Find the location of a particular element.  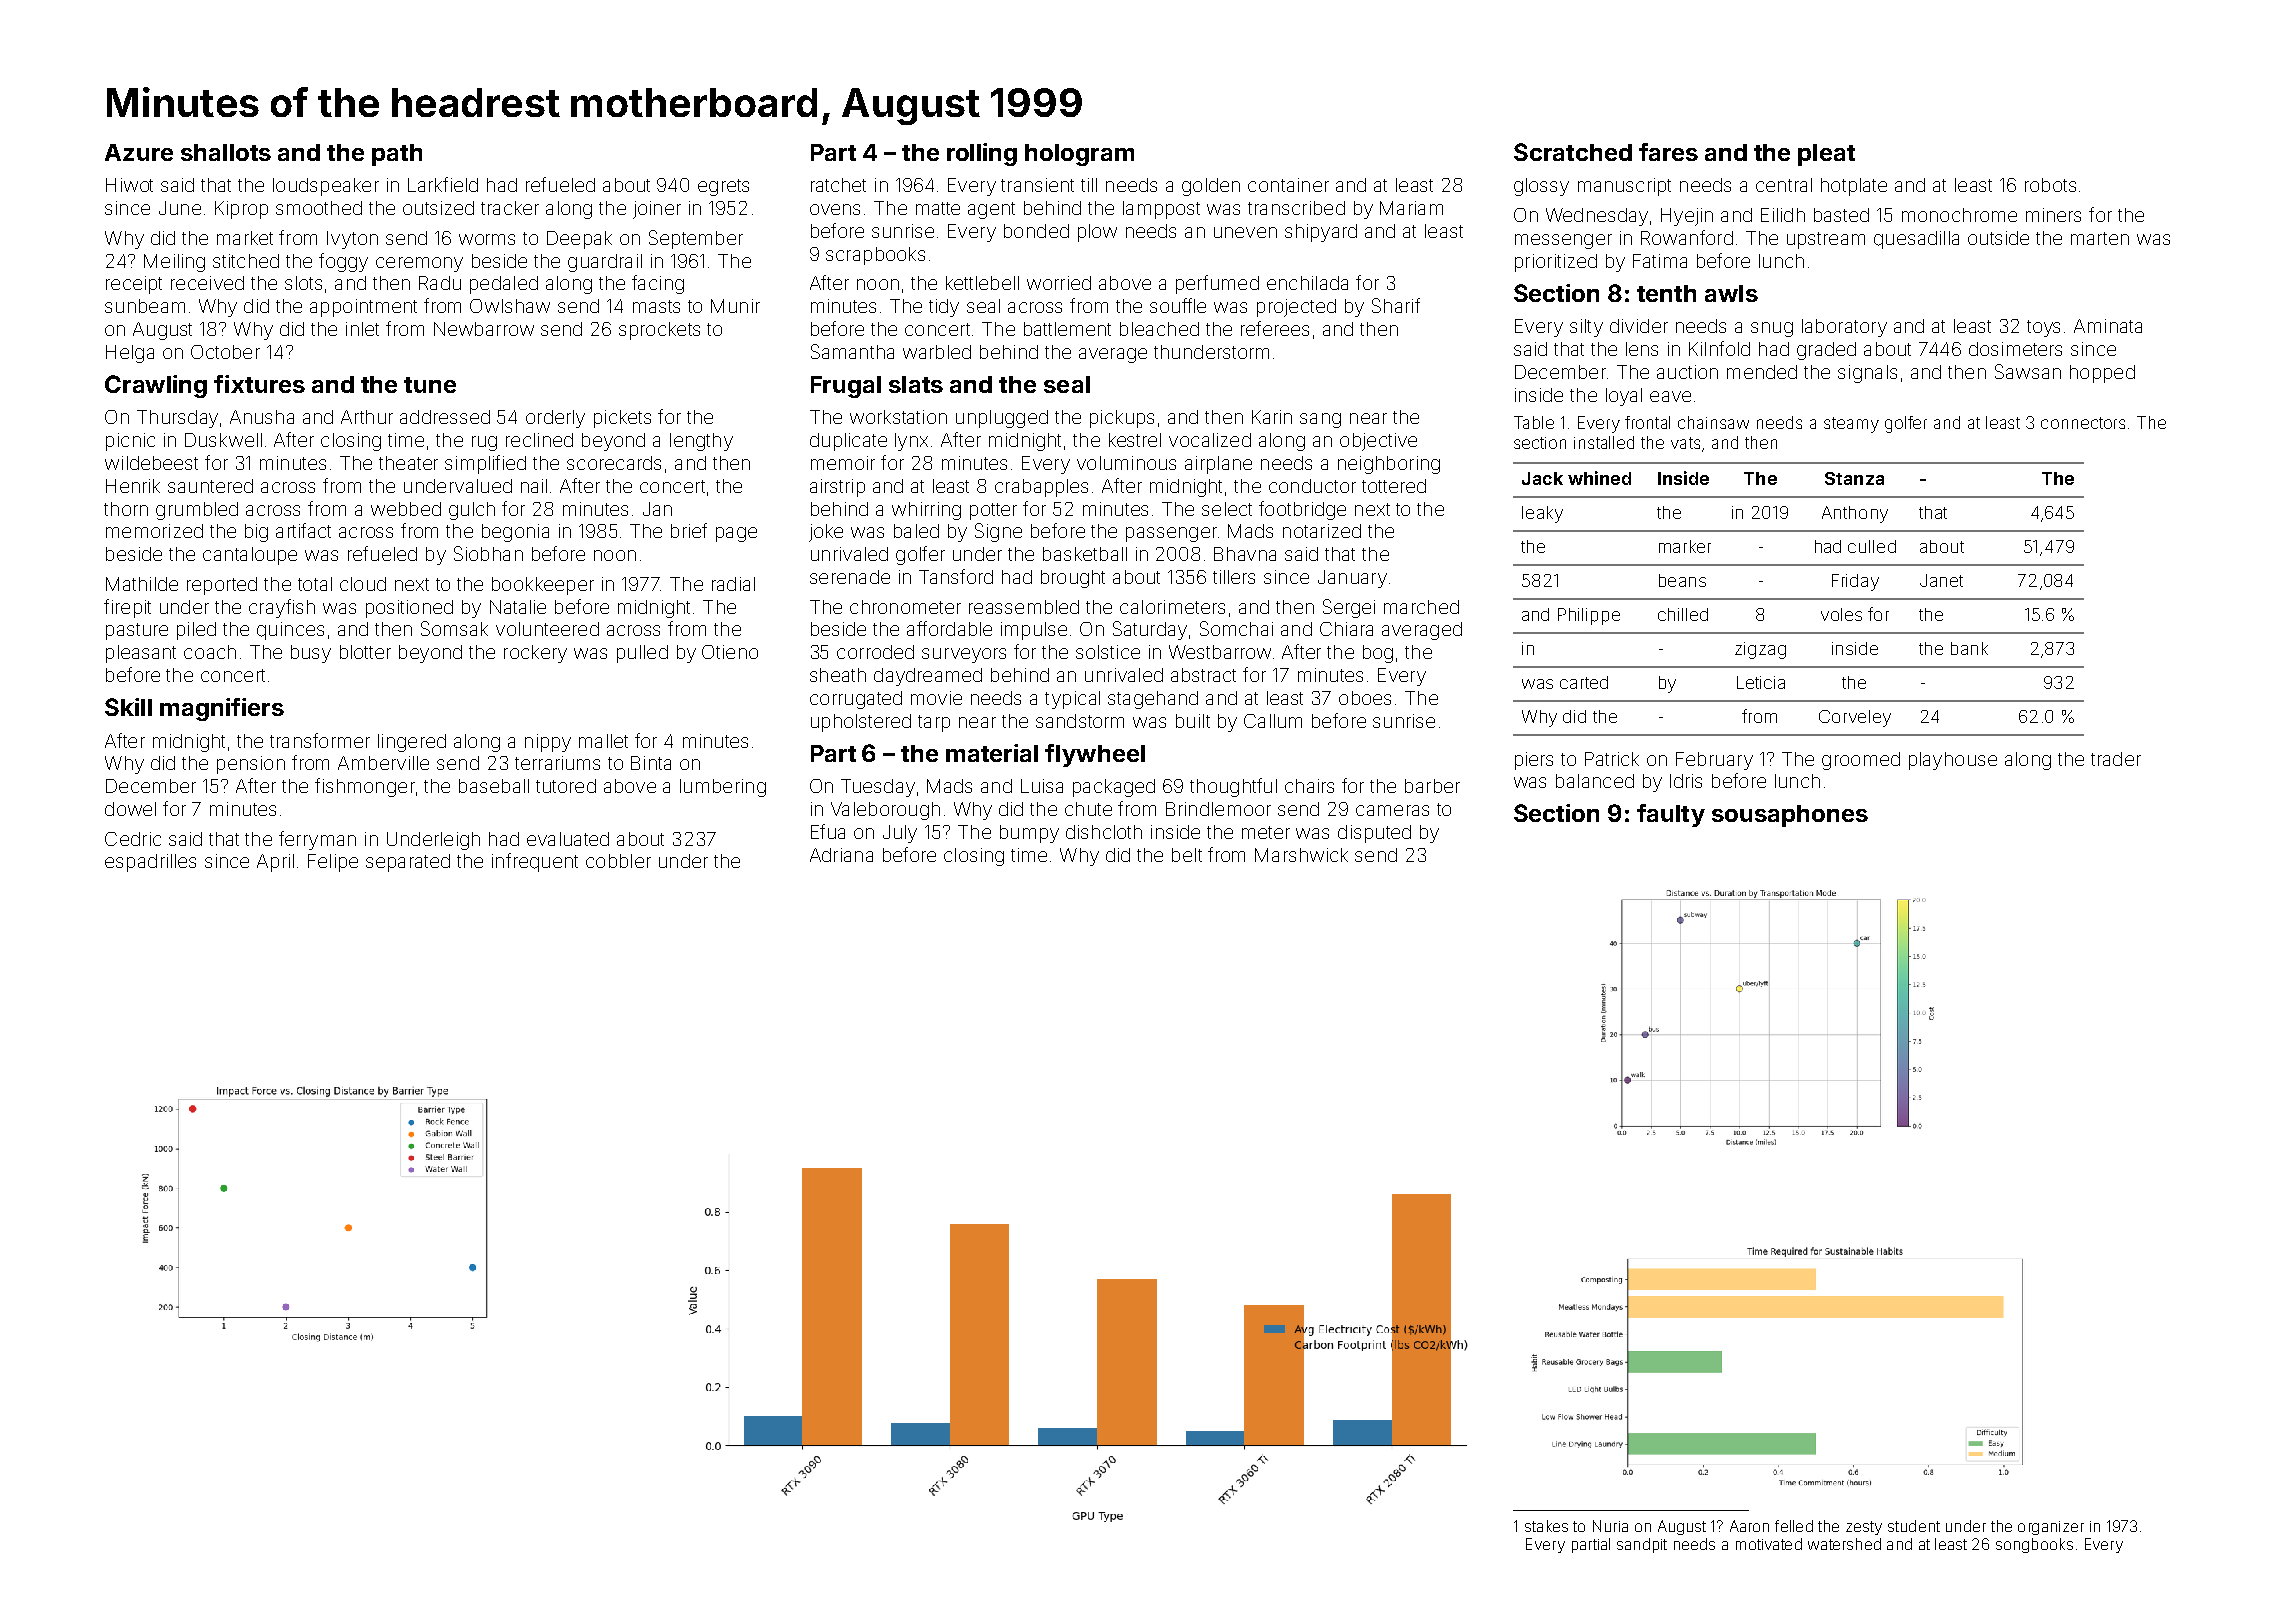

transformer is located at coordinates (320, 740).
